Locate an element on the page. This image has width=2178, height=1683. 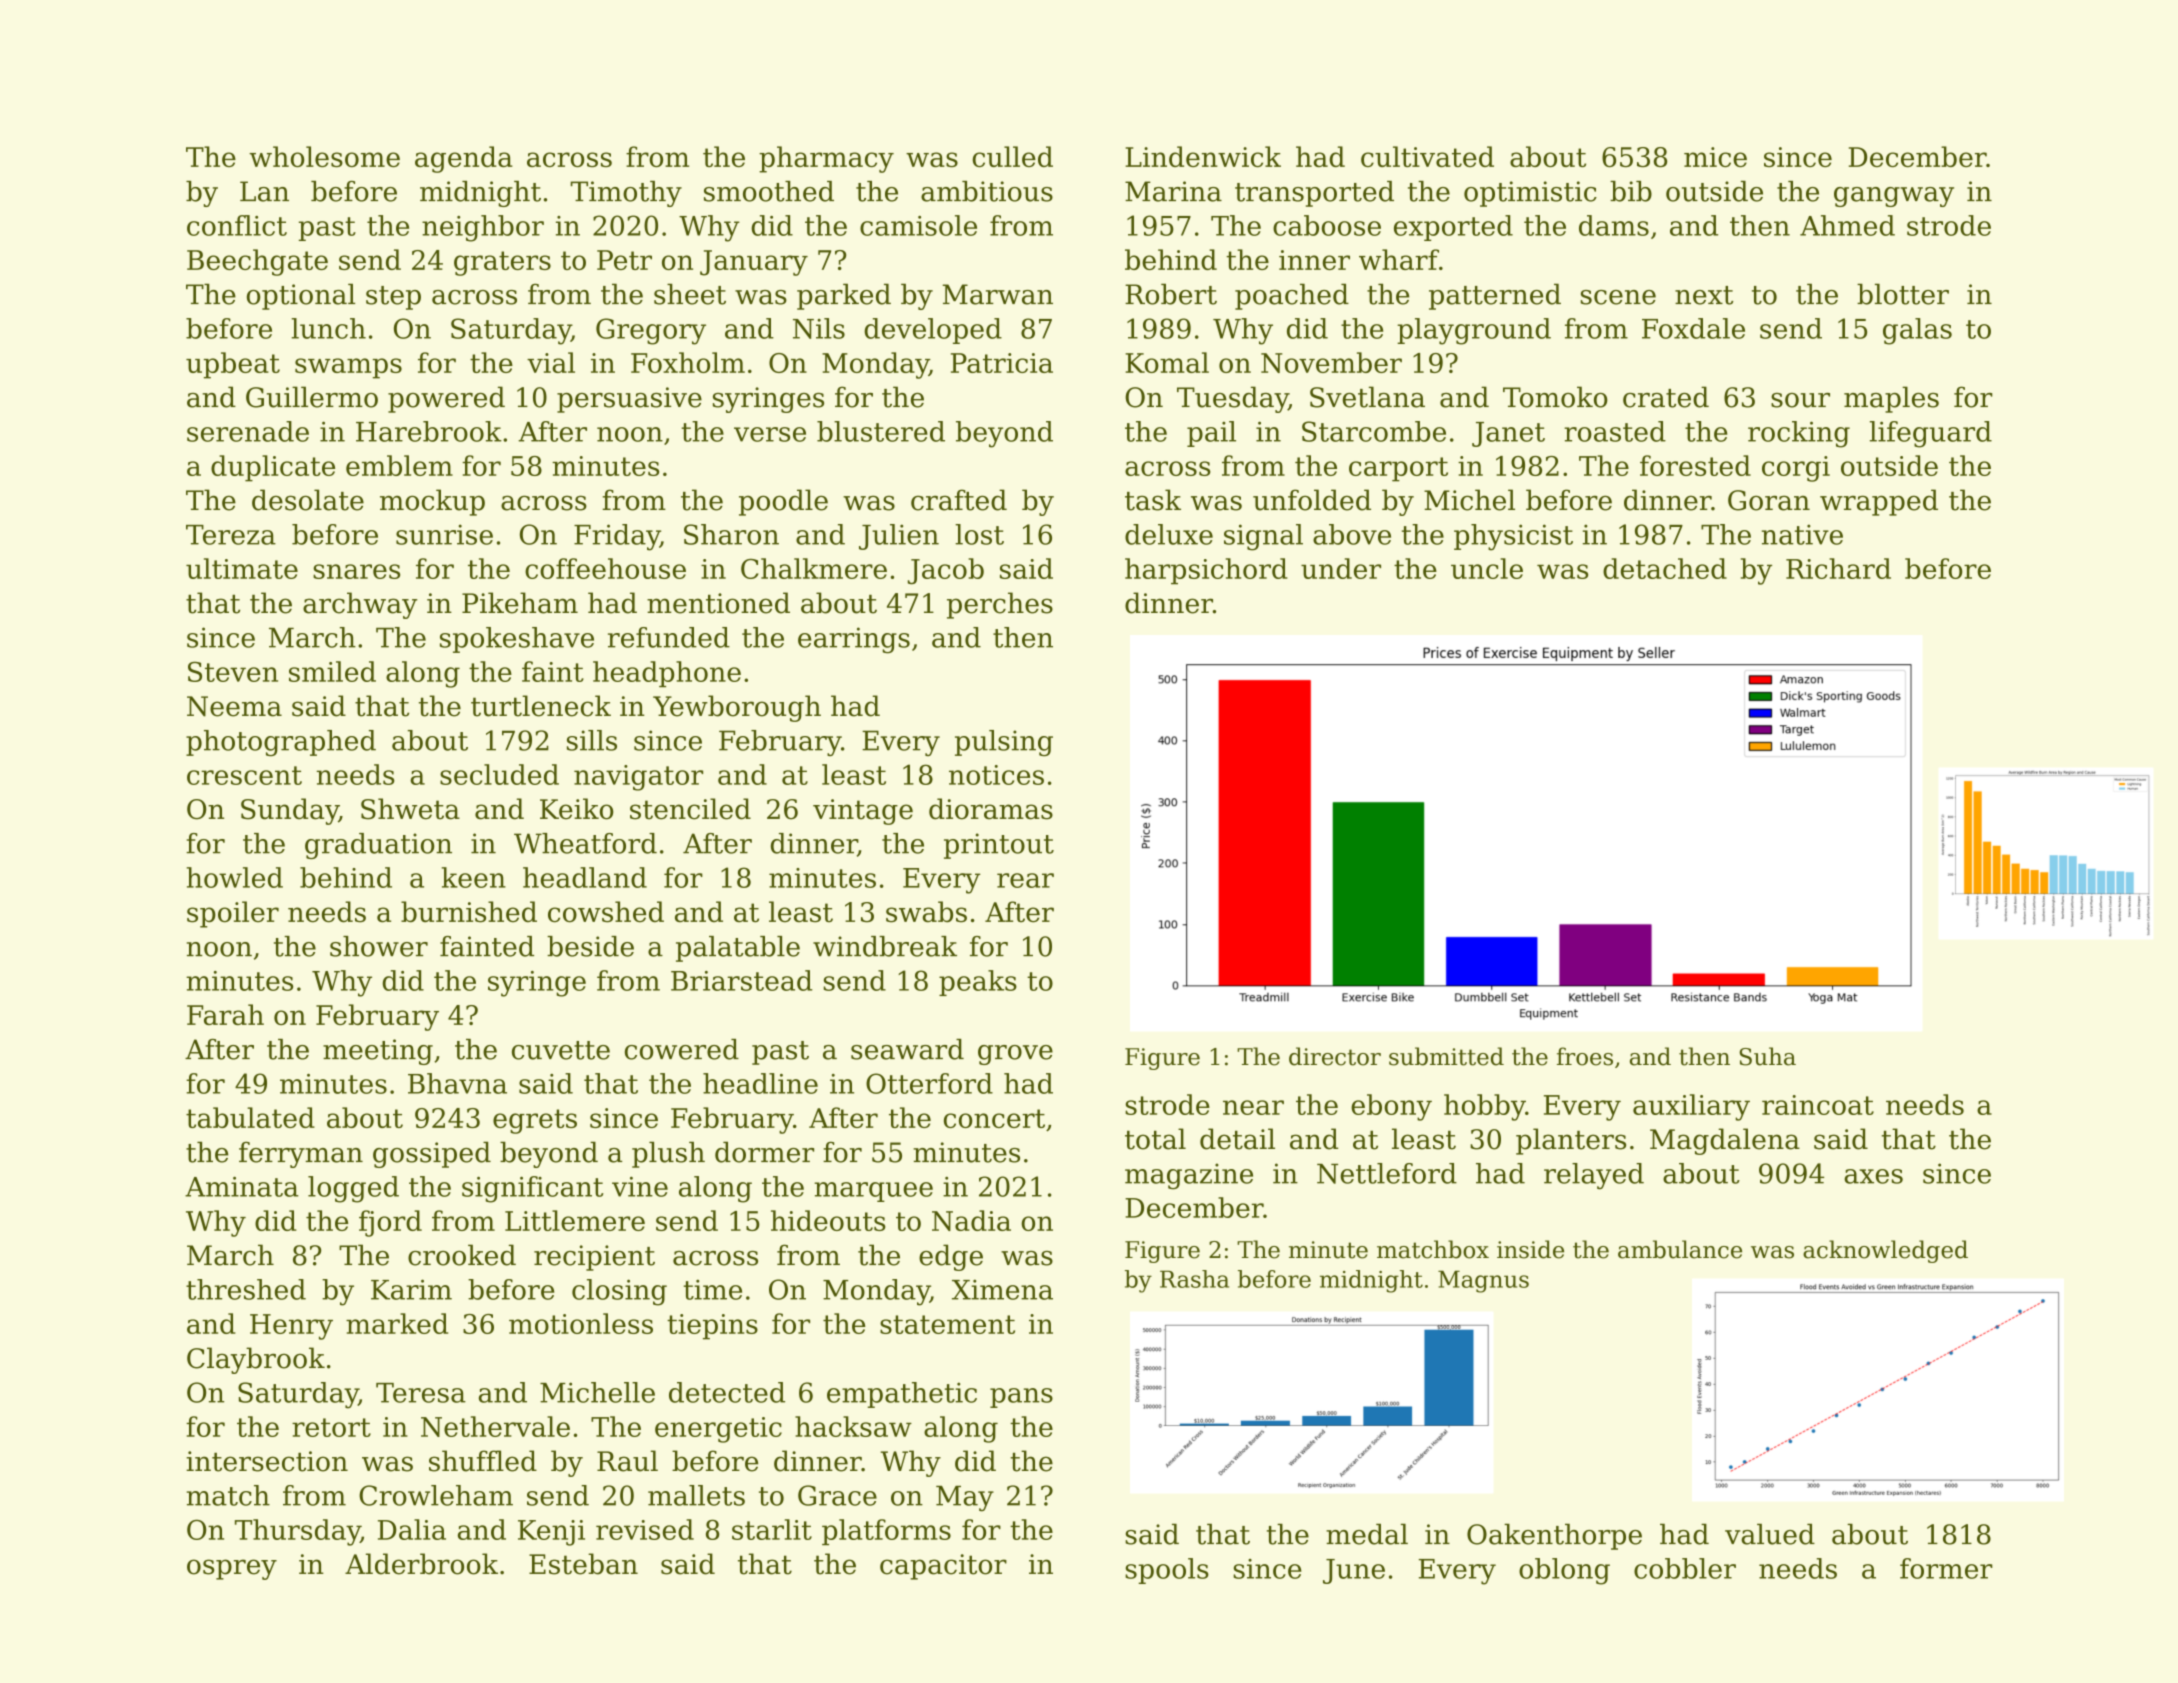
Bhavna is located at coordinates (457, 1083).
